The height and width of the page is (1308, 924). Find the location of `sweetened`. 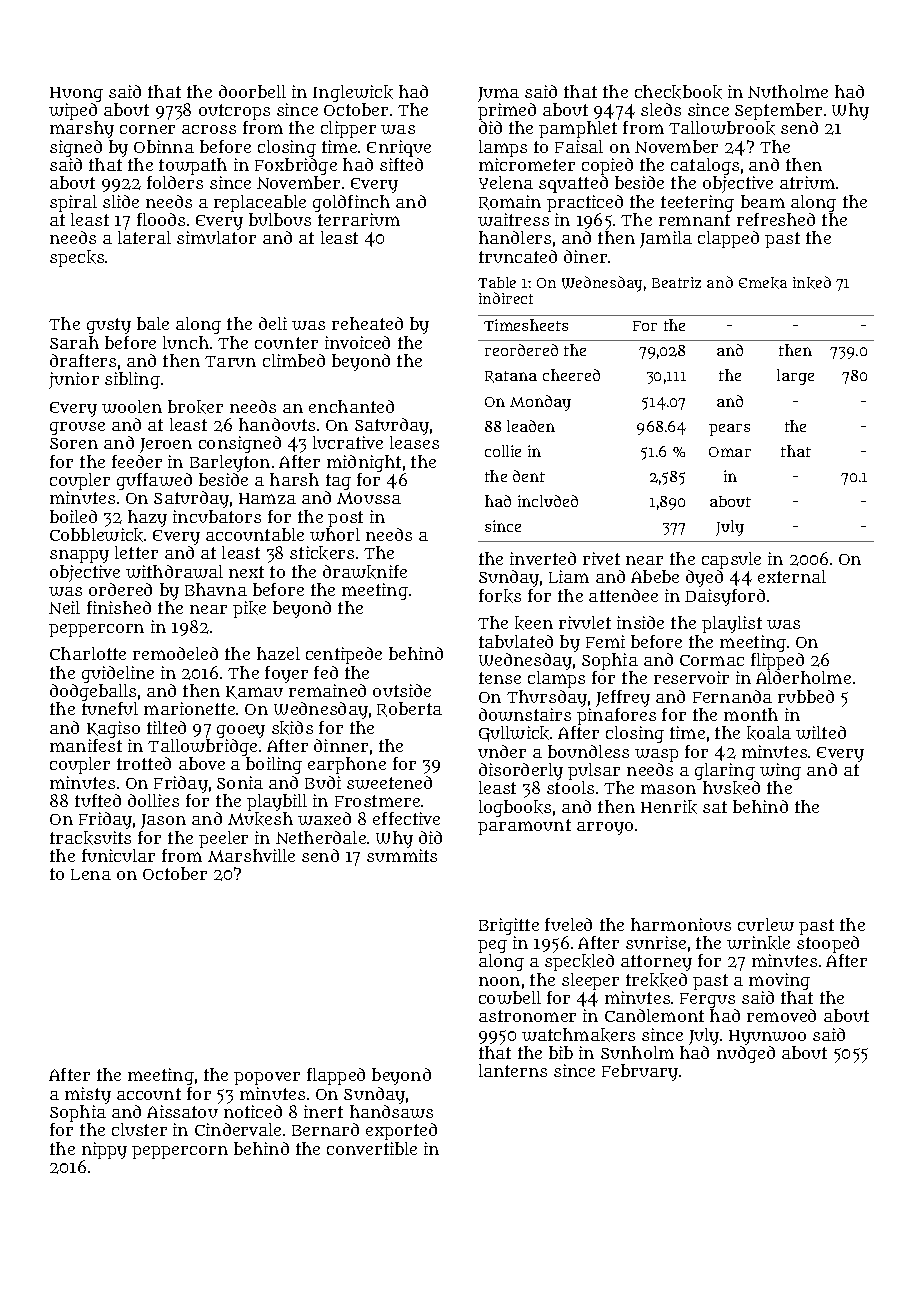

sweetened is located at coordinates (389, 782).
